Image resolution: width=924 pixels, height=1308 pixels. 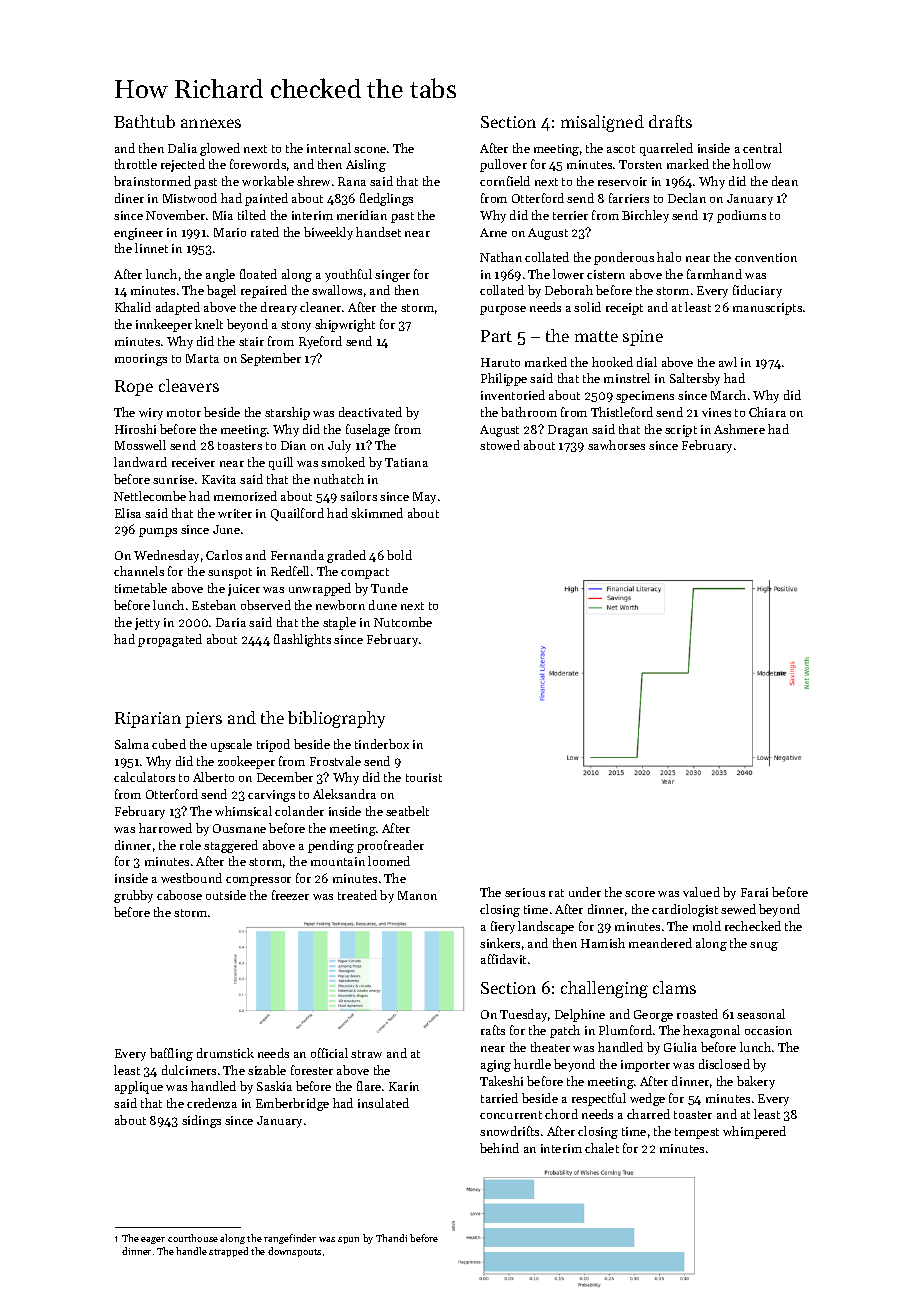 What do you see at coordinates (629, 198) in the screenshot?
I see `farriers` at bounding box center [629, 198].
